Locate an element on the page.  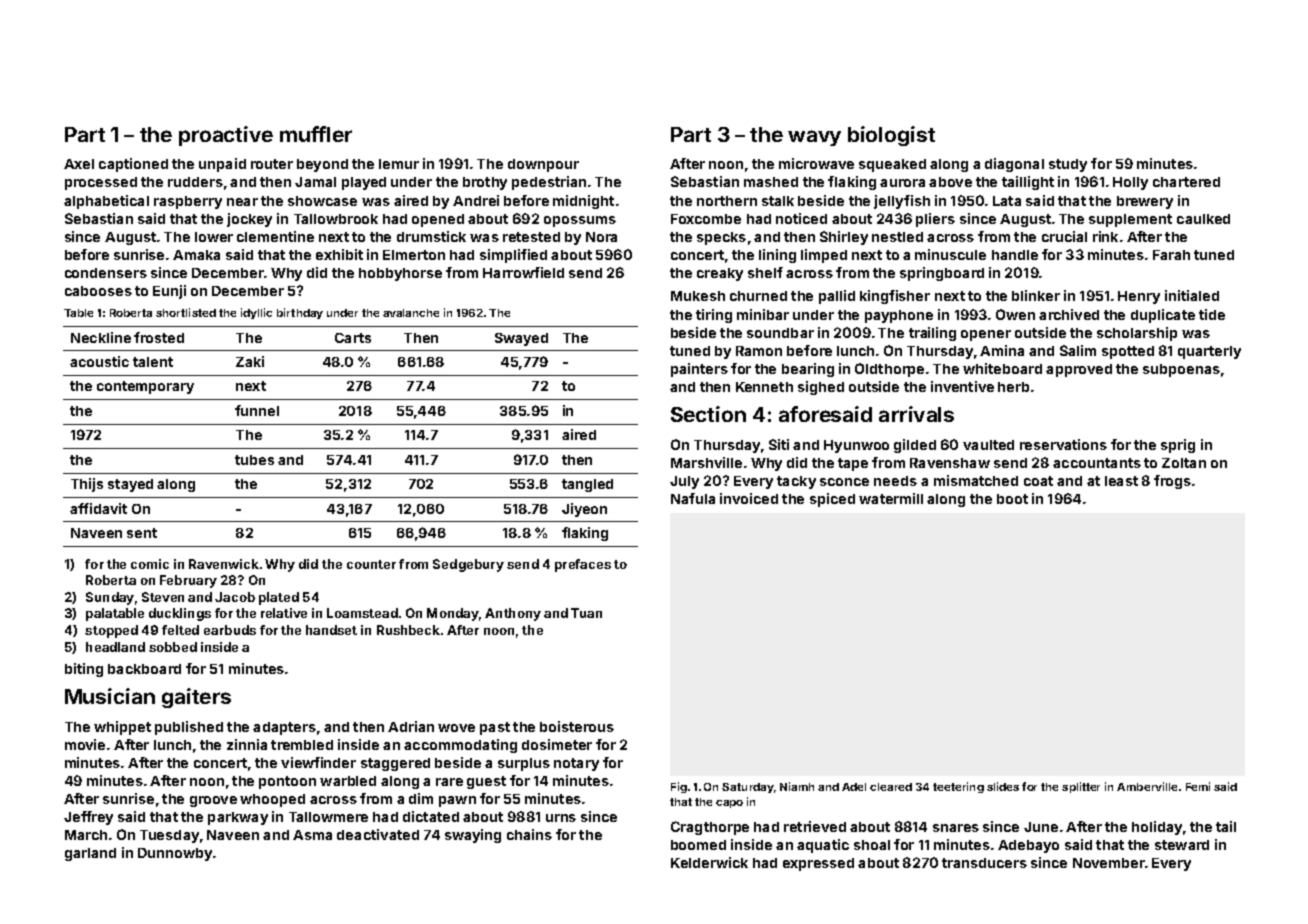
Eunji is located at coordinates (169, 292).
